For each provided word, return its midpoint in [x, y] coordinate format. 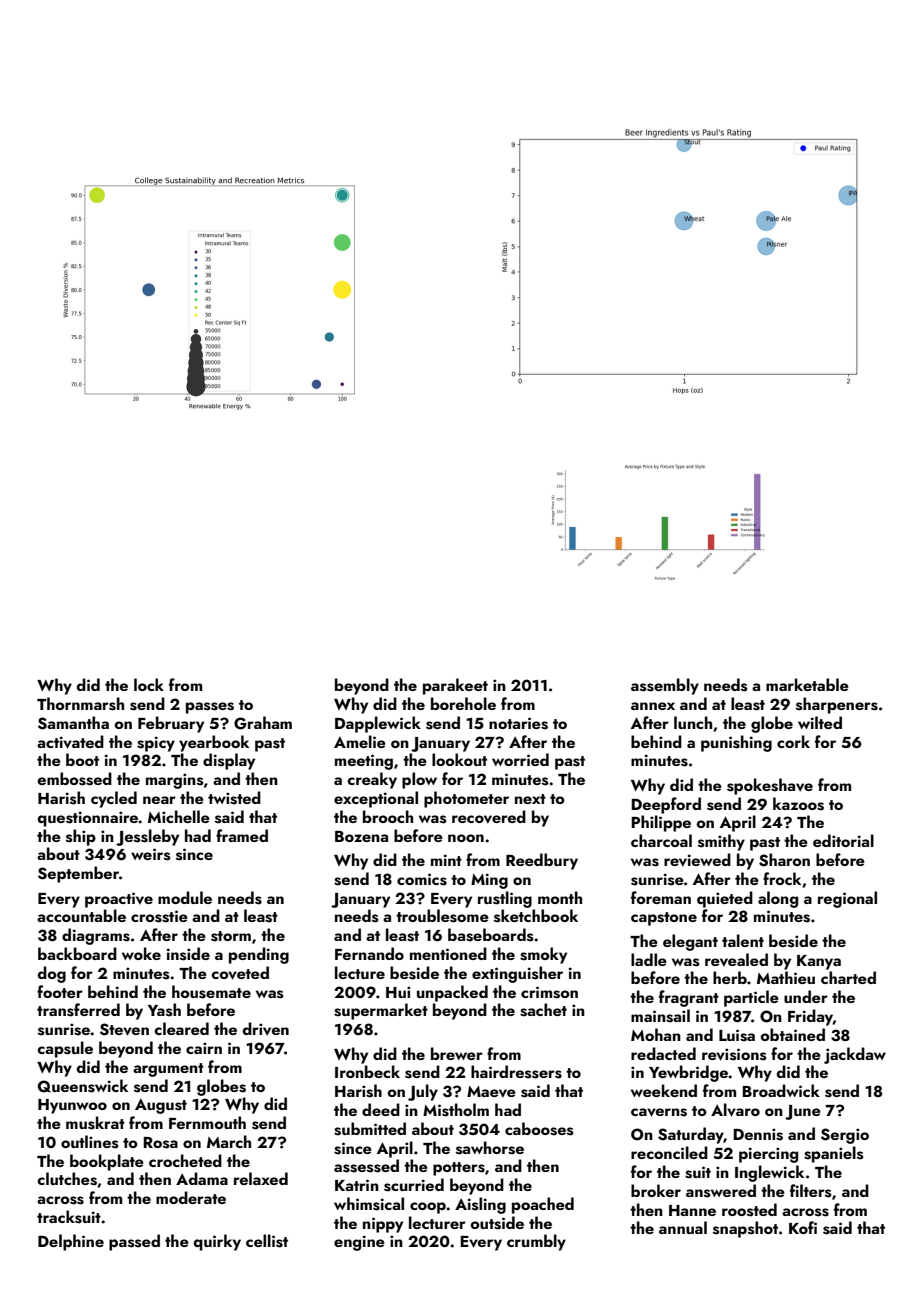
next [530, 799]
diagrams [96, 936]
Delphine [71, 1242]
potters [459, 1169]
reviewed [697, 860]
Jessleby [147, 837]
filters [810, 1191]
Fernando [369, 953]
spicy [156, 744]
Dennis [758, 1134]
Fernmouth [207, 1122]
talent [743, 940]
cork [793, 741]
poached [543, 1205]
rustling [505, 899]
